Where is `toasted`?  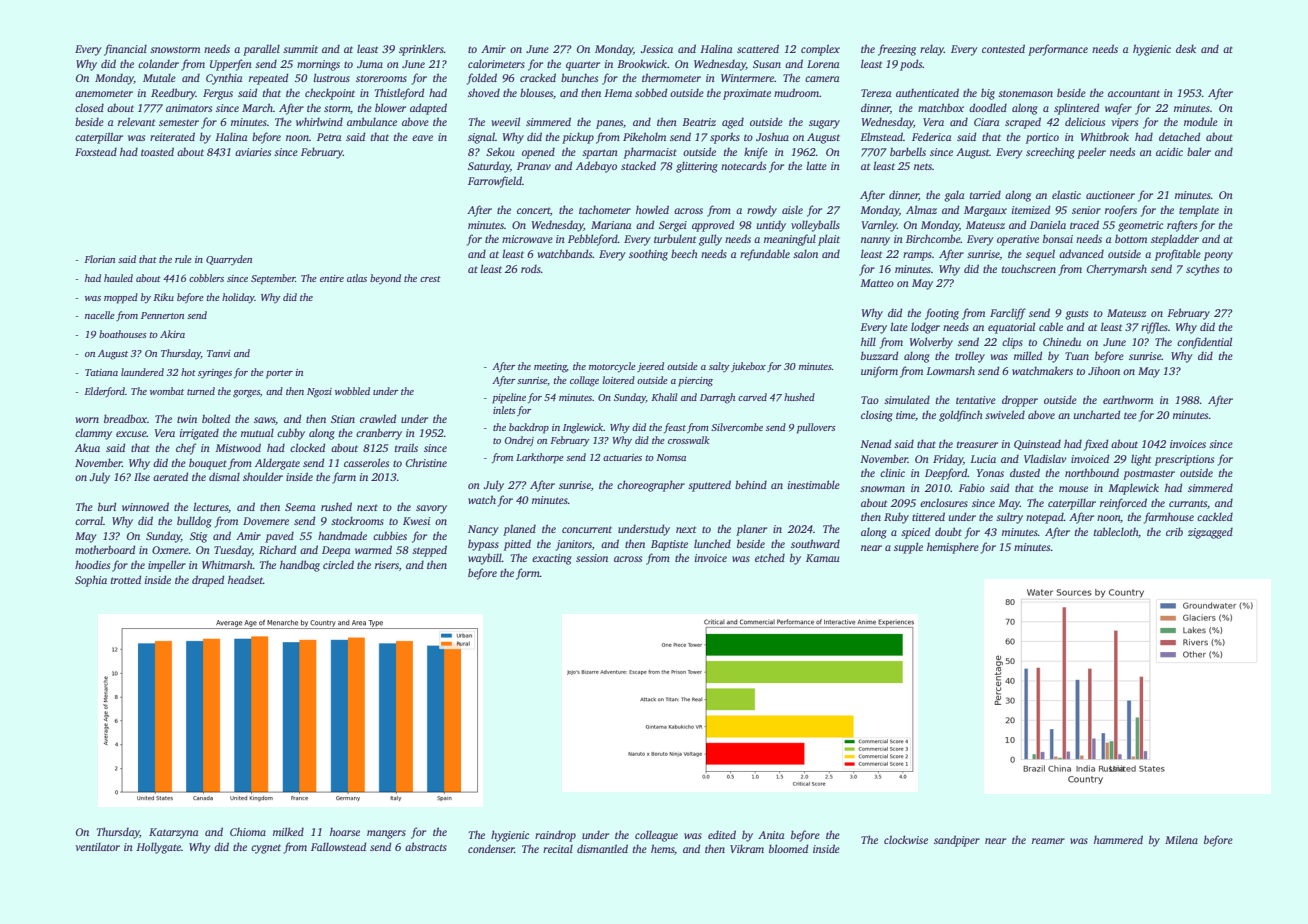 toasted is located at coordinates (157, 151).
